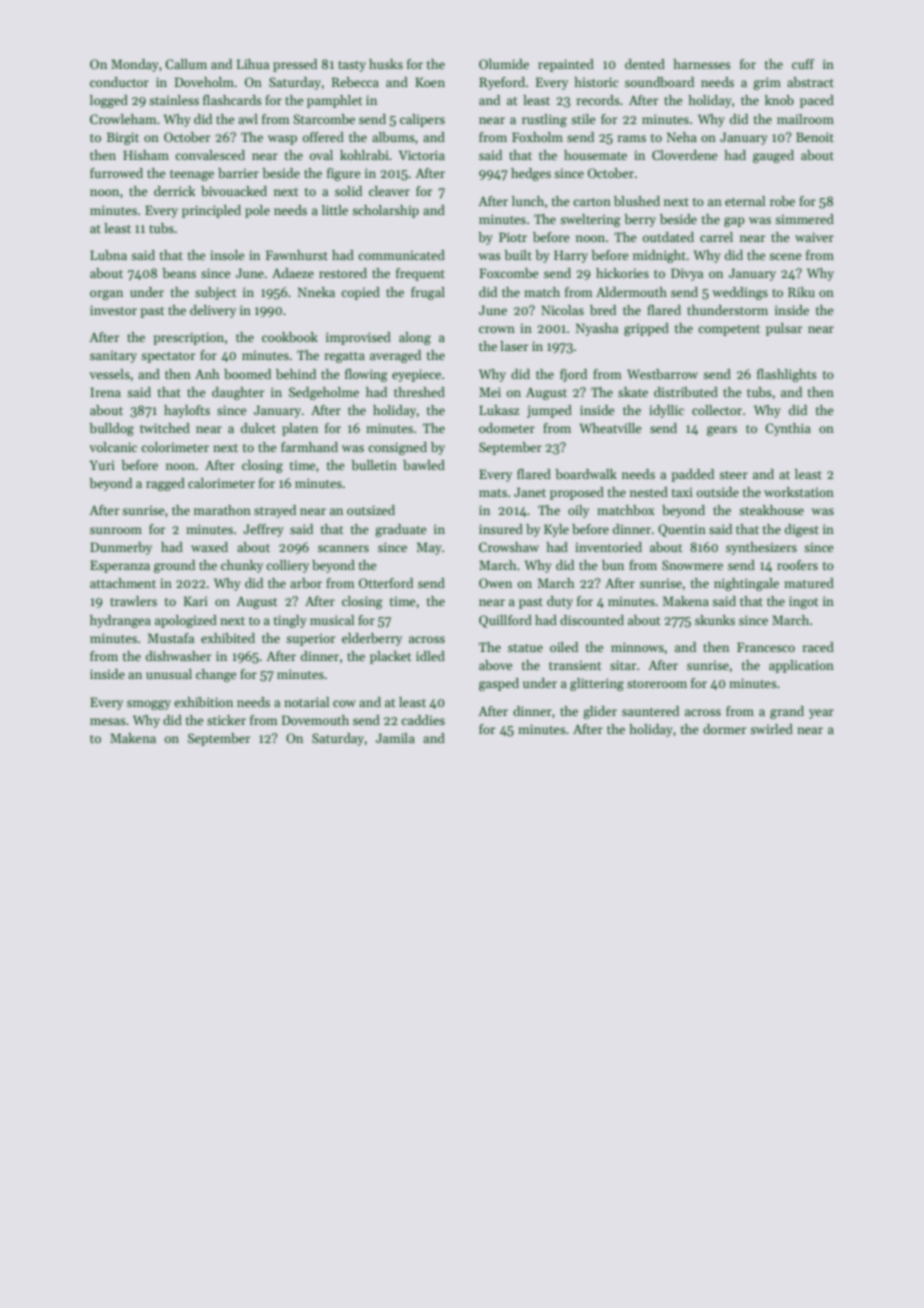 The image size is (924, 1308). Describe the element at coordinates (108, 721) in the screenshot. I see `mesas` at that location.
